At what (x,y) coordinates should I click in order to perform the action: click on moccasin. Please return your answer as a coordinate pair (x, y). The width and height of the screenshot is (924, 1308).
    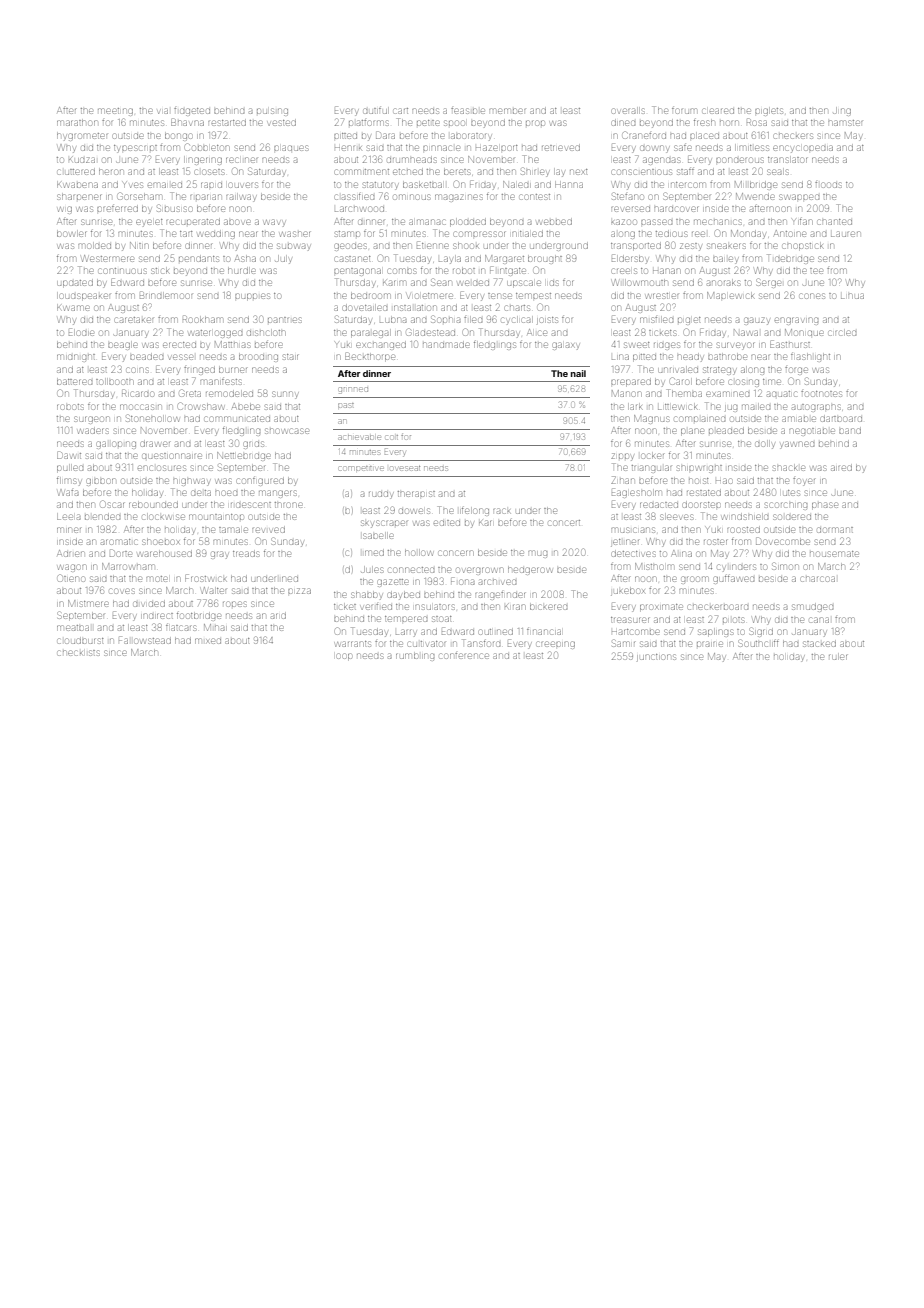
    Looking at the image, I should click on (140, 407).
